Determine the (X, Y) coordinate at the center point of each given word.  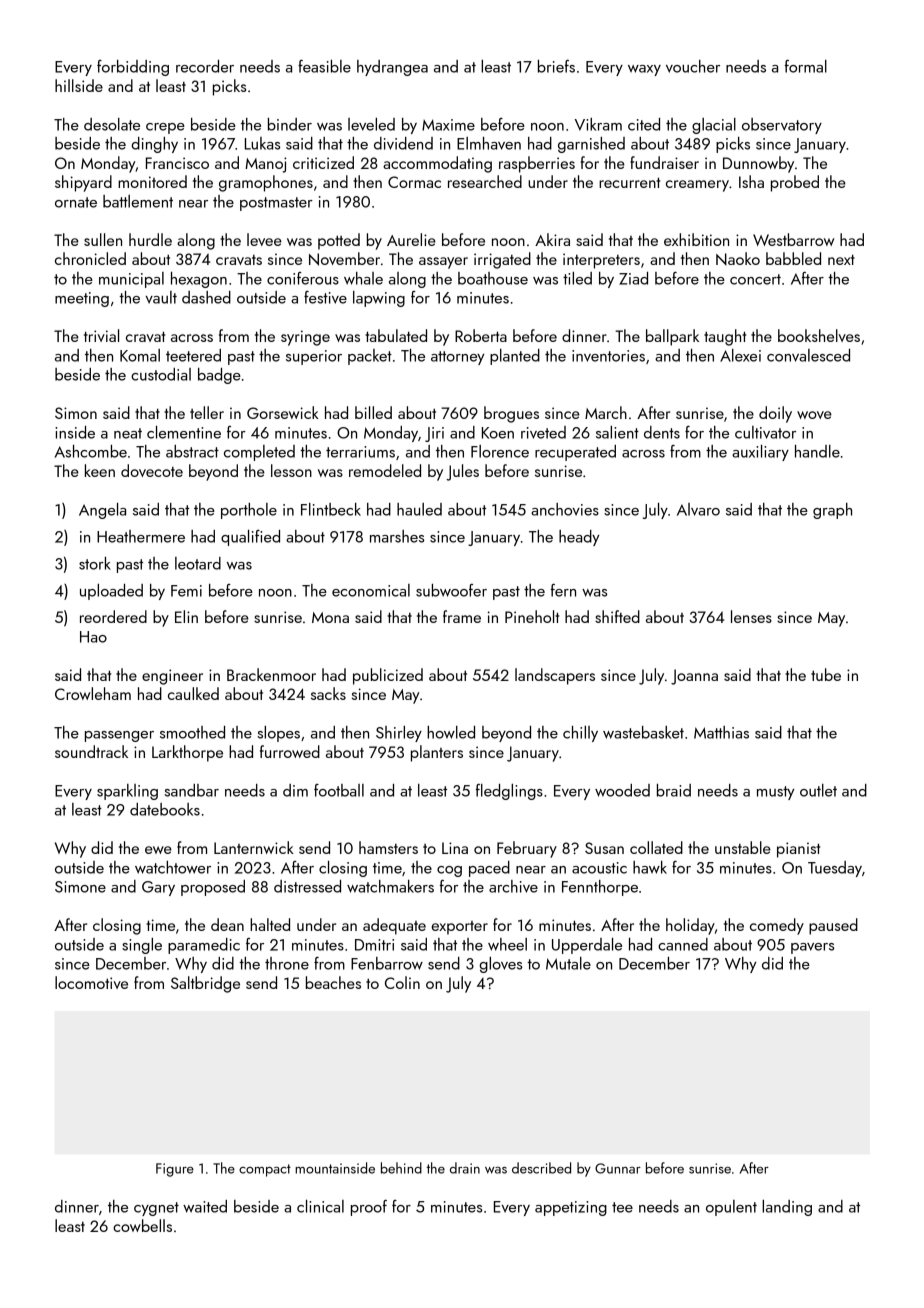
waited (205, 1206)
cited (644, 124)
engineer (172, 677)
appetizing (571, 1208)
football (339, 790)
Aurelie (411, 239)
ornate (76, 202)
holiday (690, 926)
